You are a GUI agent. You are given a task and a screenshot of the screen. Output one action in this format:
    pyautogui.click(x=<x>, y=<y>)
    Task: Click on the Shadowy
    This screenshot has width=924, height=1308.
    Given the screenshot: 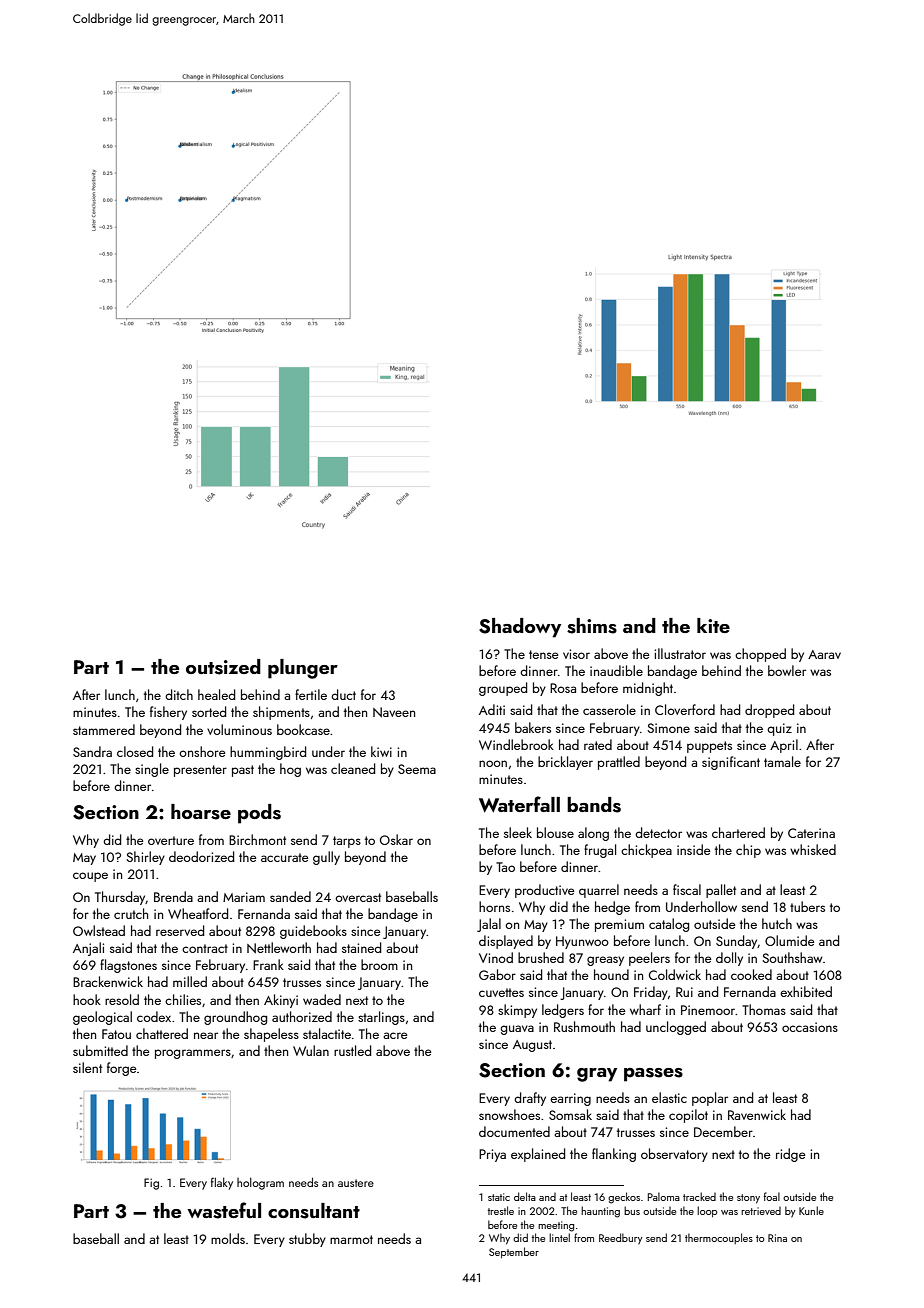 What is the action you would take?
    pyautogui.click(x=520, y=628)
